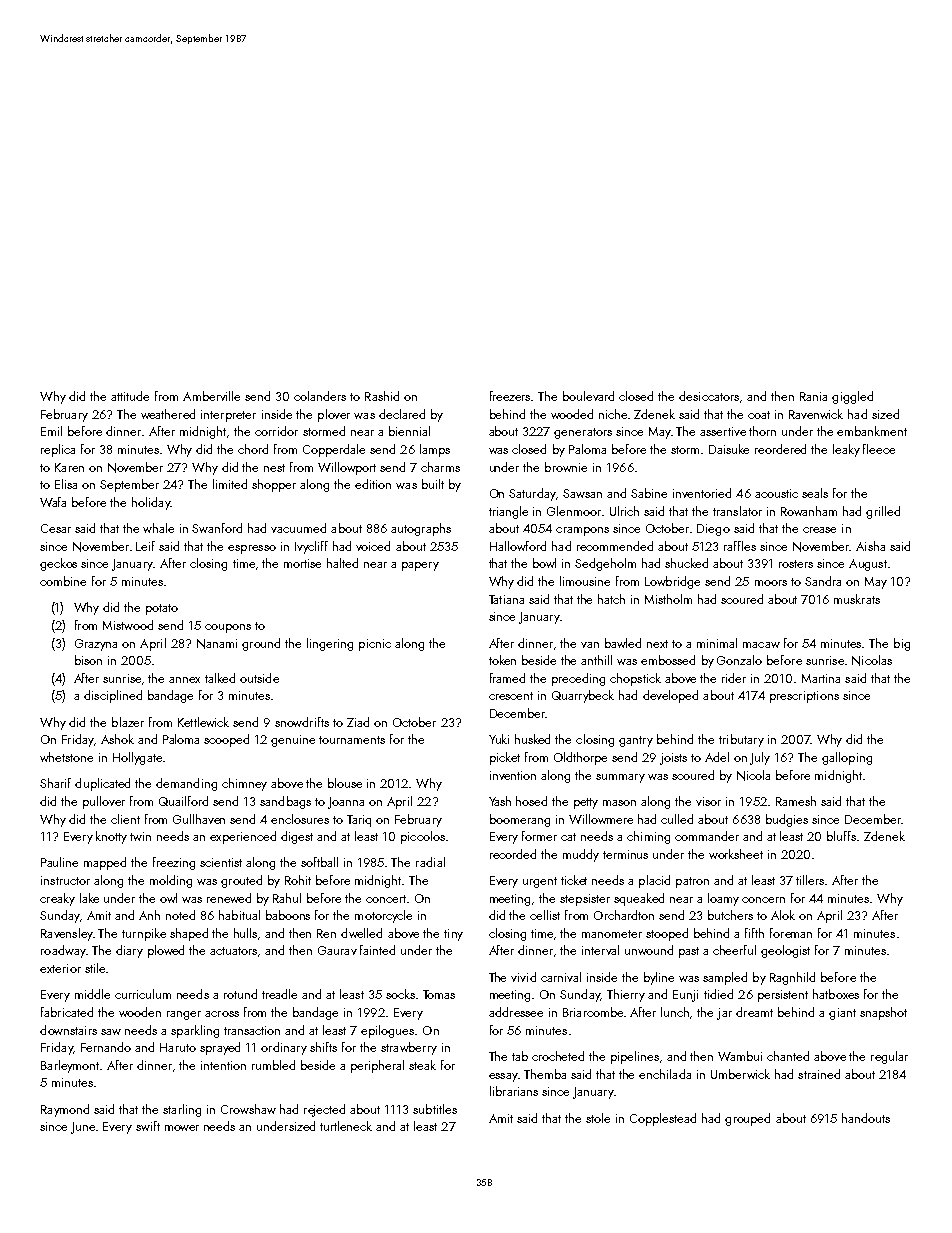 The height and width of the screenshot is (1233, 952). I want to click on Yuki, so click(499, 739).
